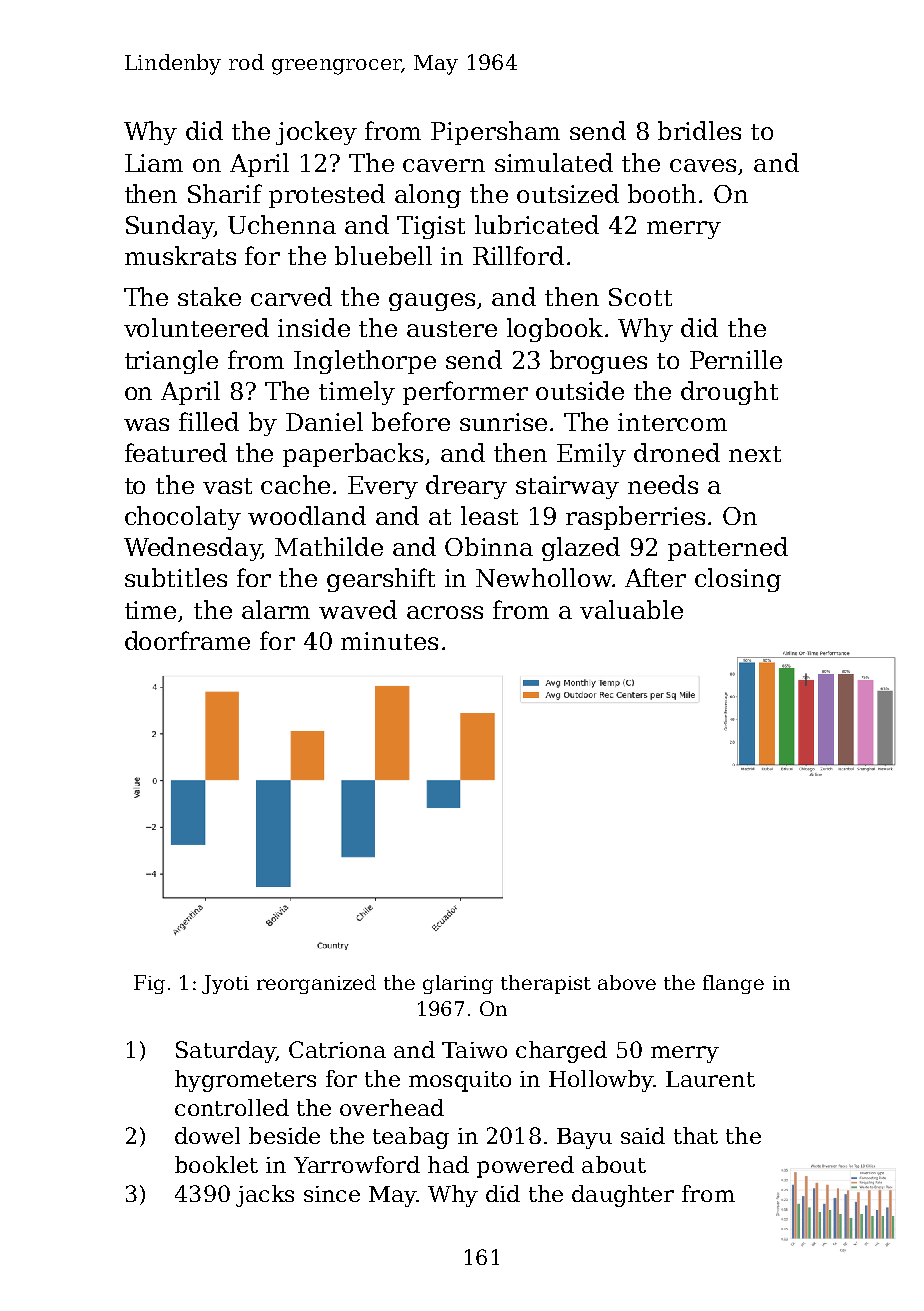  I want to click on bridles, so click(699, 130).
